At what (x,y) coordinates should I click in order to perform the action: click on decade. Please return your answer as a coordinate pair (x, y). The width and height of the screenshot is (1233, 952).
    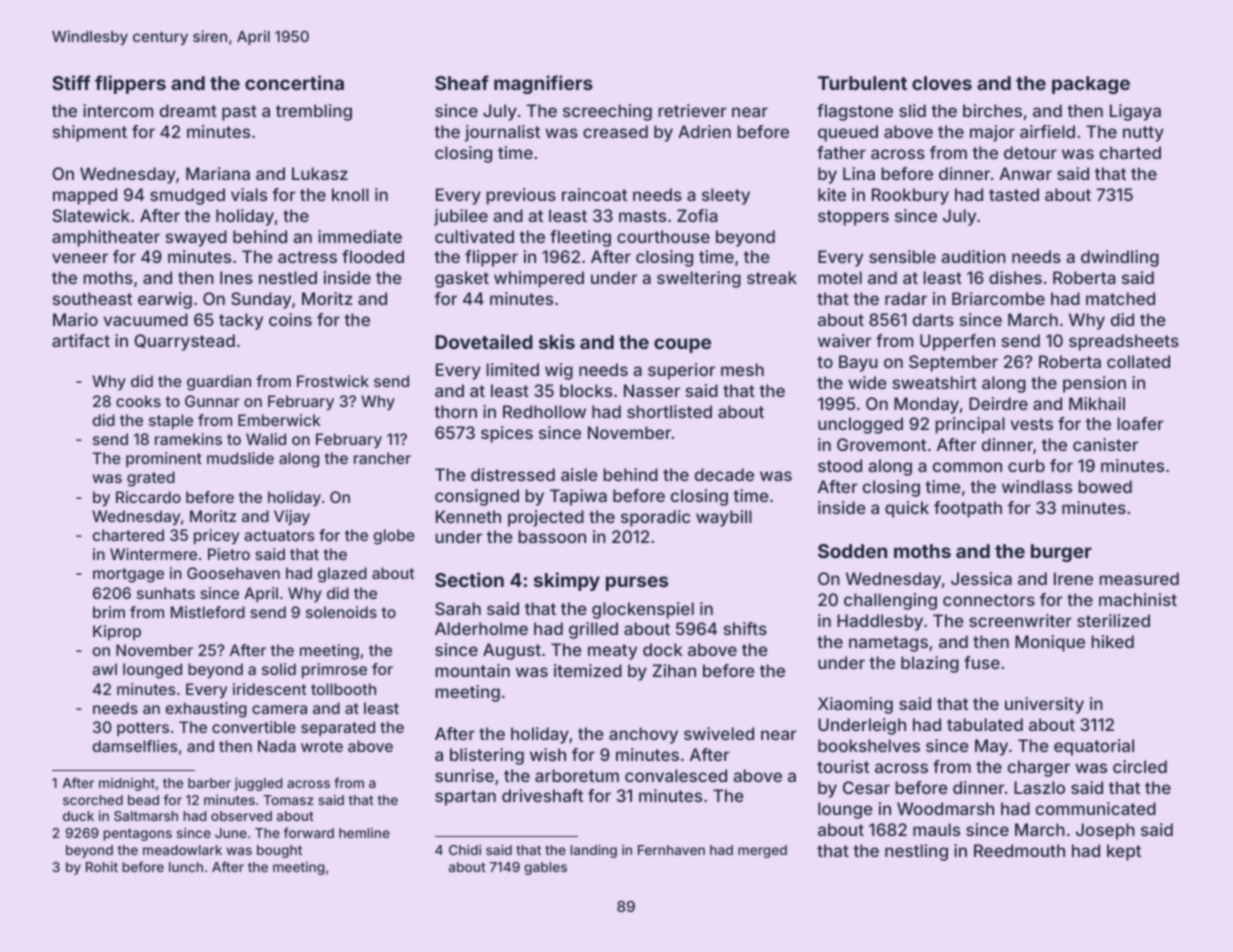
    Looking at the image, I should click on (724, 474).
